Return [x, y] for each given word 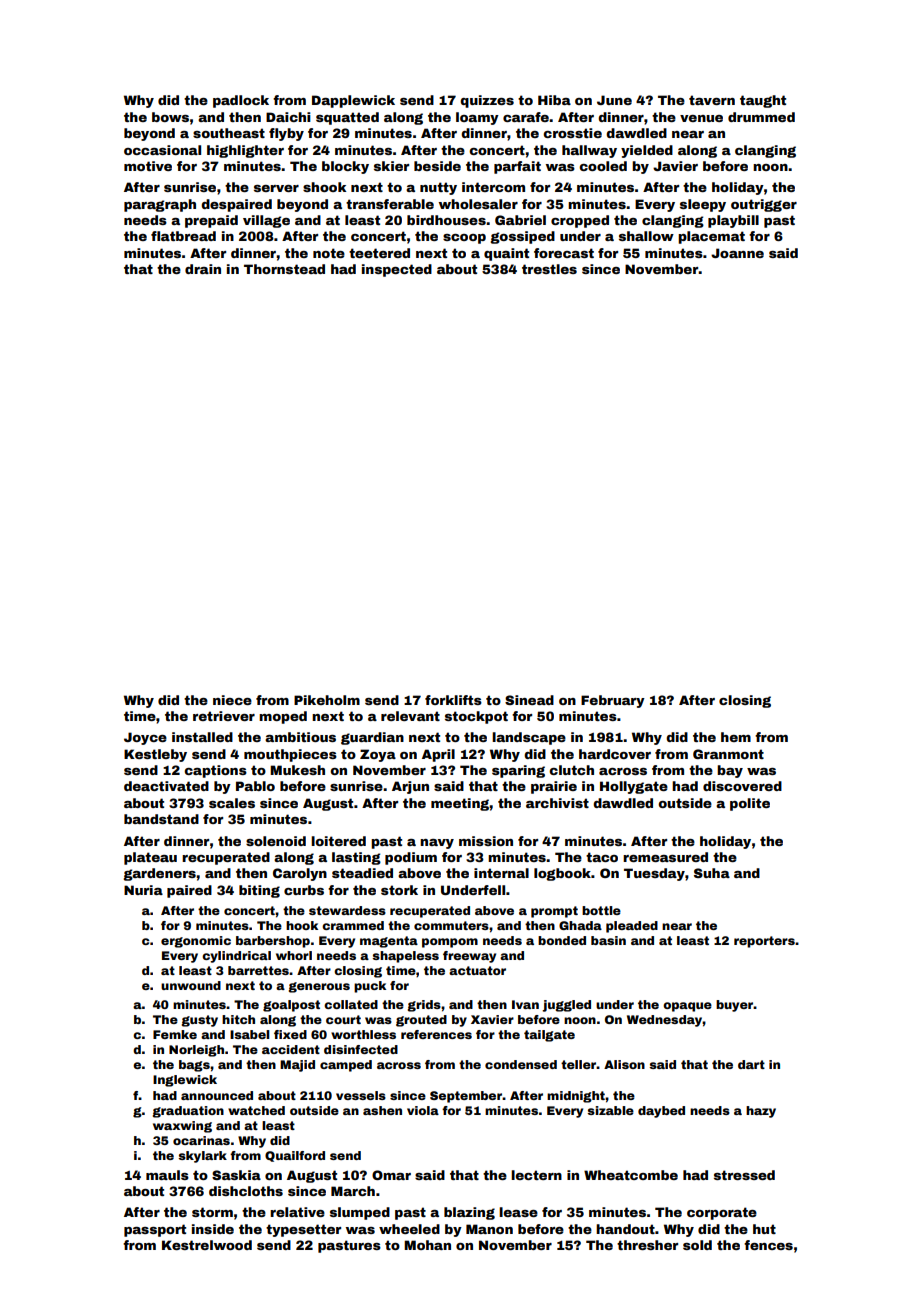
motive [148, 166]
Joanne [737, 253]
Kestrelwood [207, 1245]
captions [215, 771]
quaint [506, 254]
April [438, 755]
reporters [764, 942]
